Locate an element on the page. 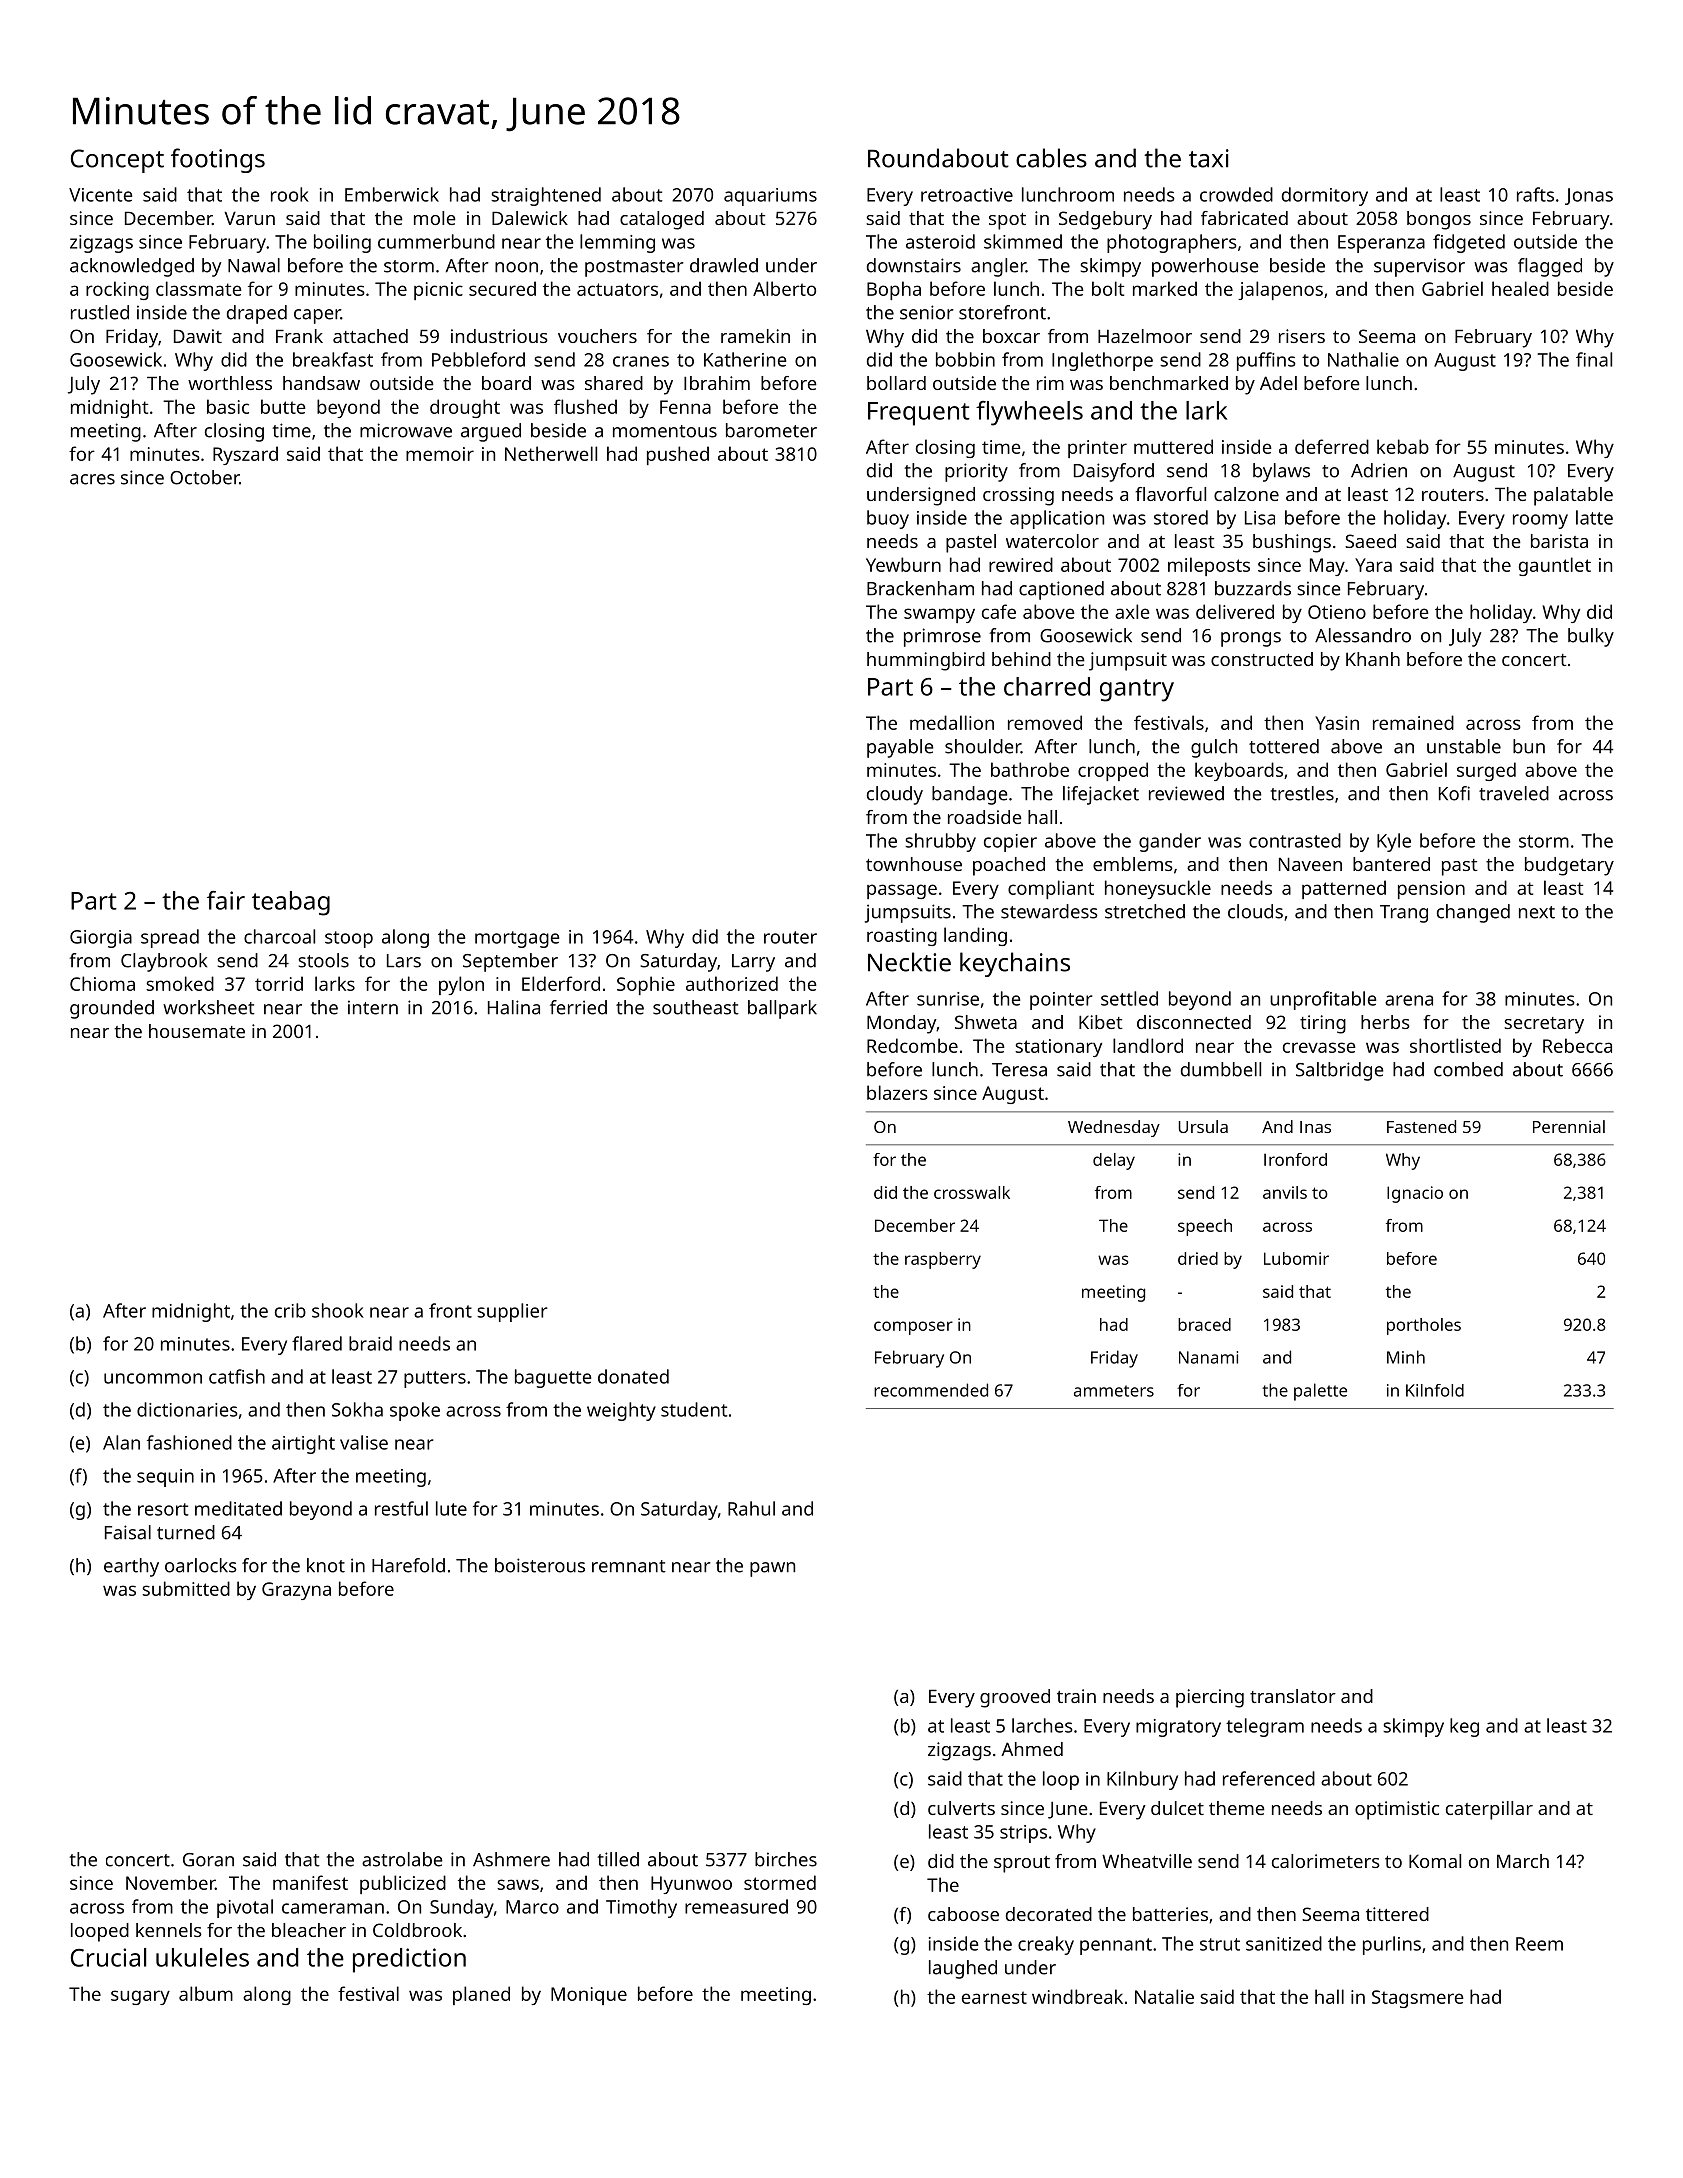  optimistic is located at coordinates (1397, 1810).
